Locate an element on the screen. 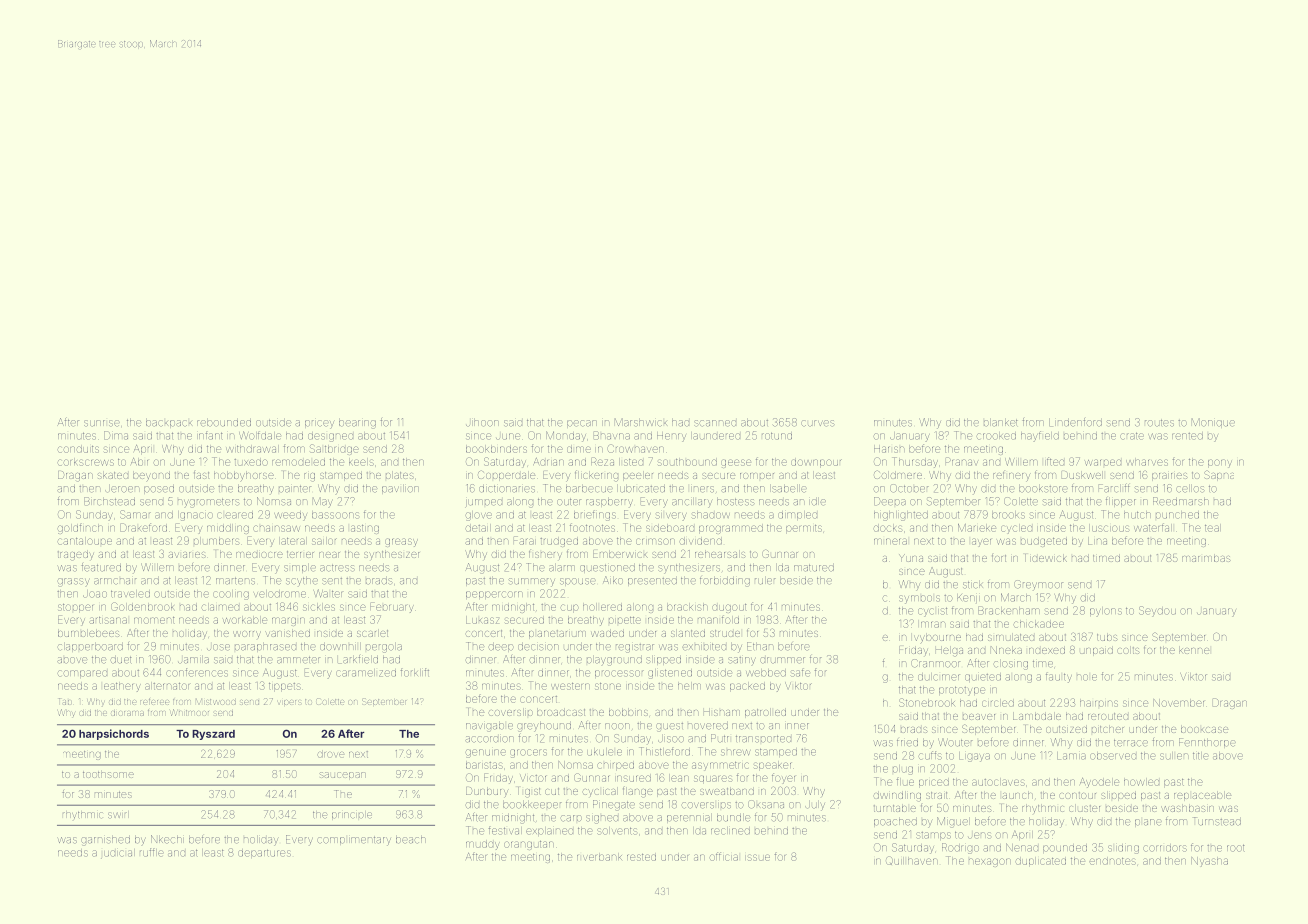  toothsome is located at coordinates (108, 774).
